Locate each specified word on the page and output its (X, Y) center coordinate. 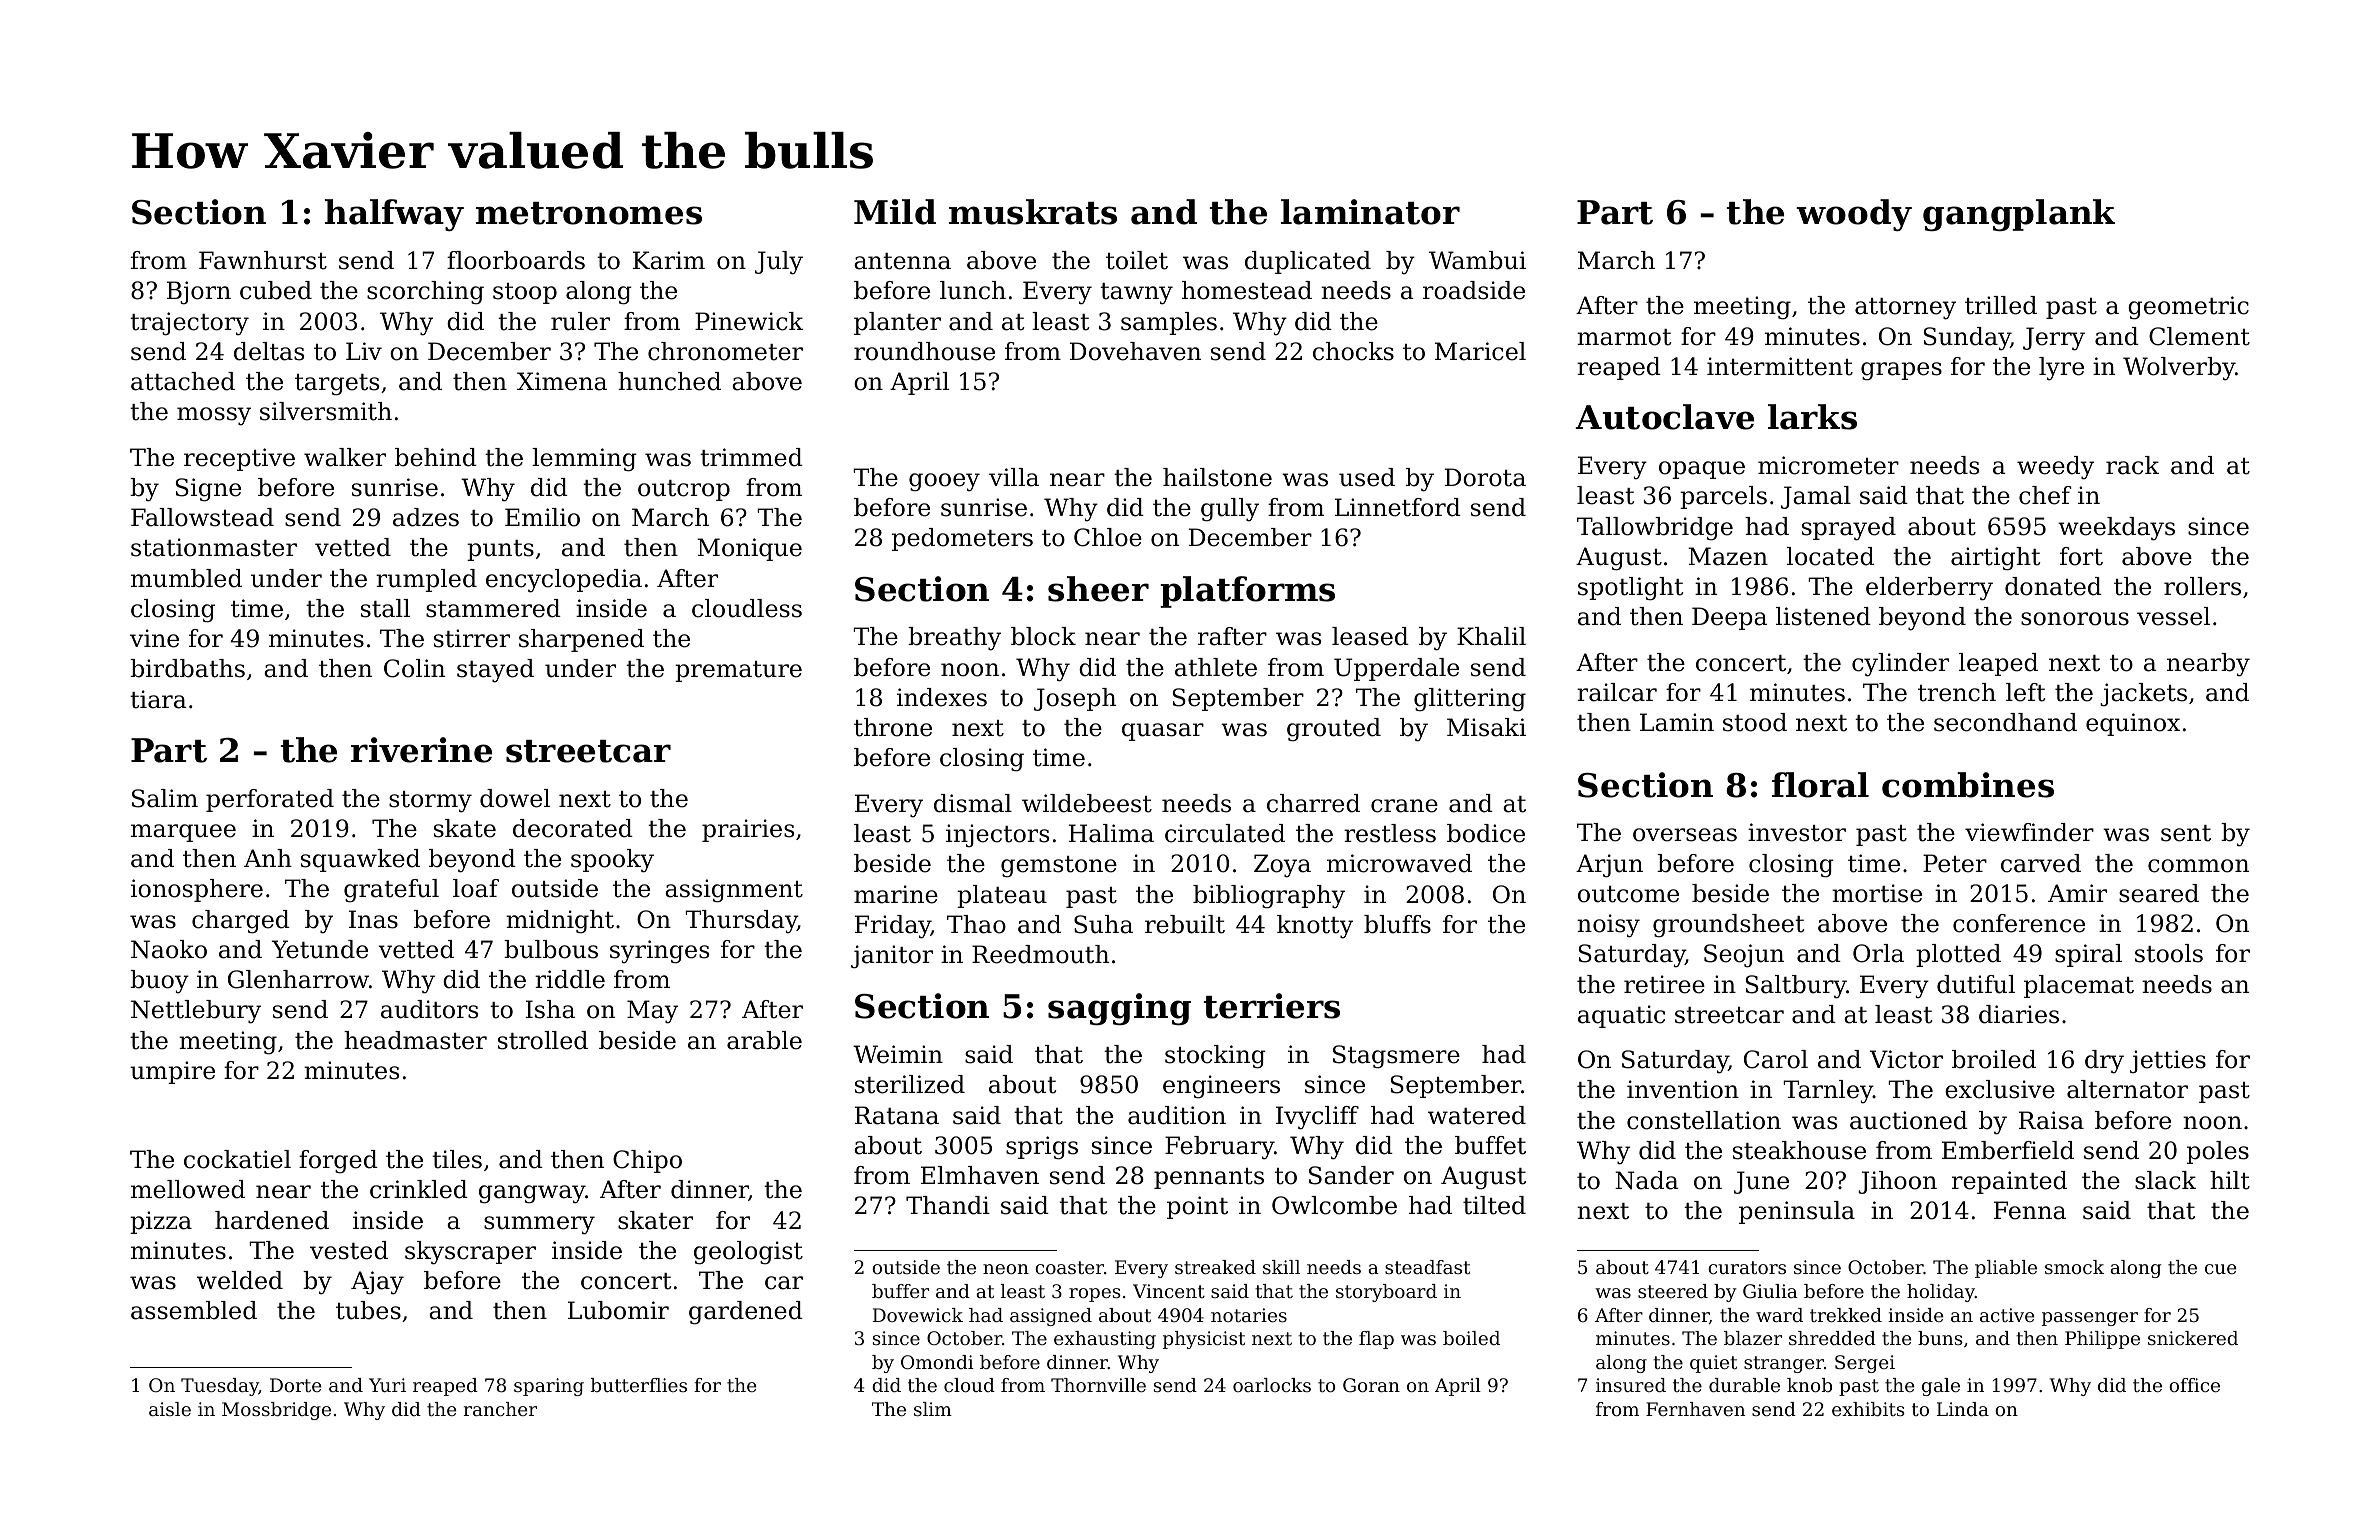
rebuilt (1185, 924)
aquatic (1621, 1016)
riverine (421, 750)
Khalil (1491, 636)
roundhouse (924, 351)
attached (183, 381)
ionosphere (197, 890)
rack (2132, 465)
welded (240, 1280)
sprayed (1849, 529)
